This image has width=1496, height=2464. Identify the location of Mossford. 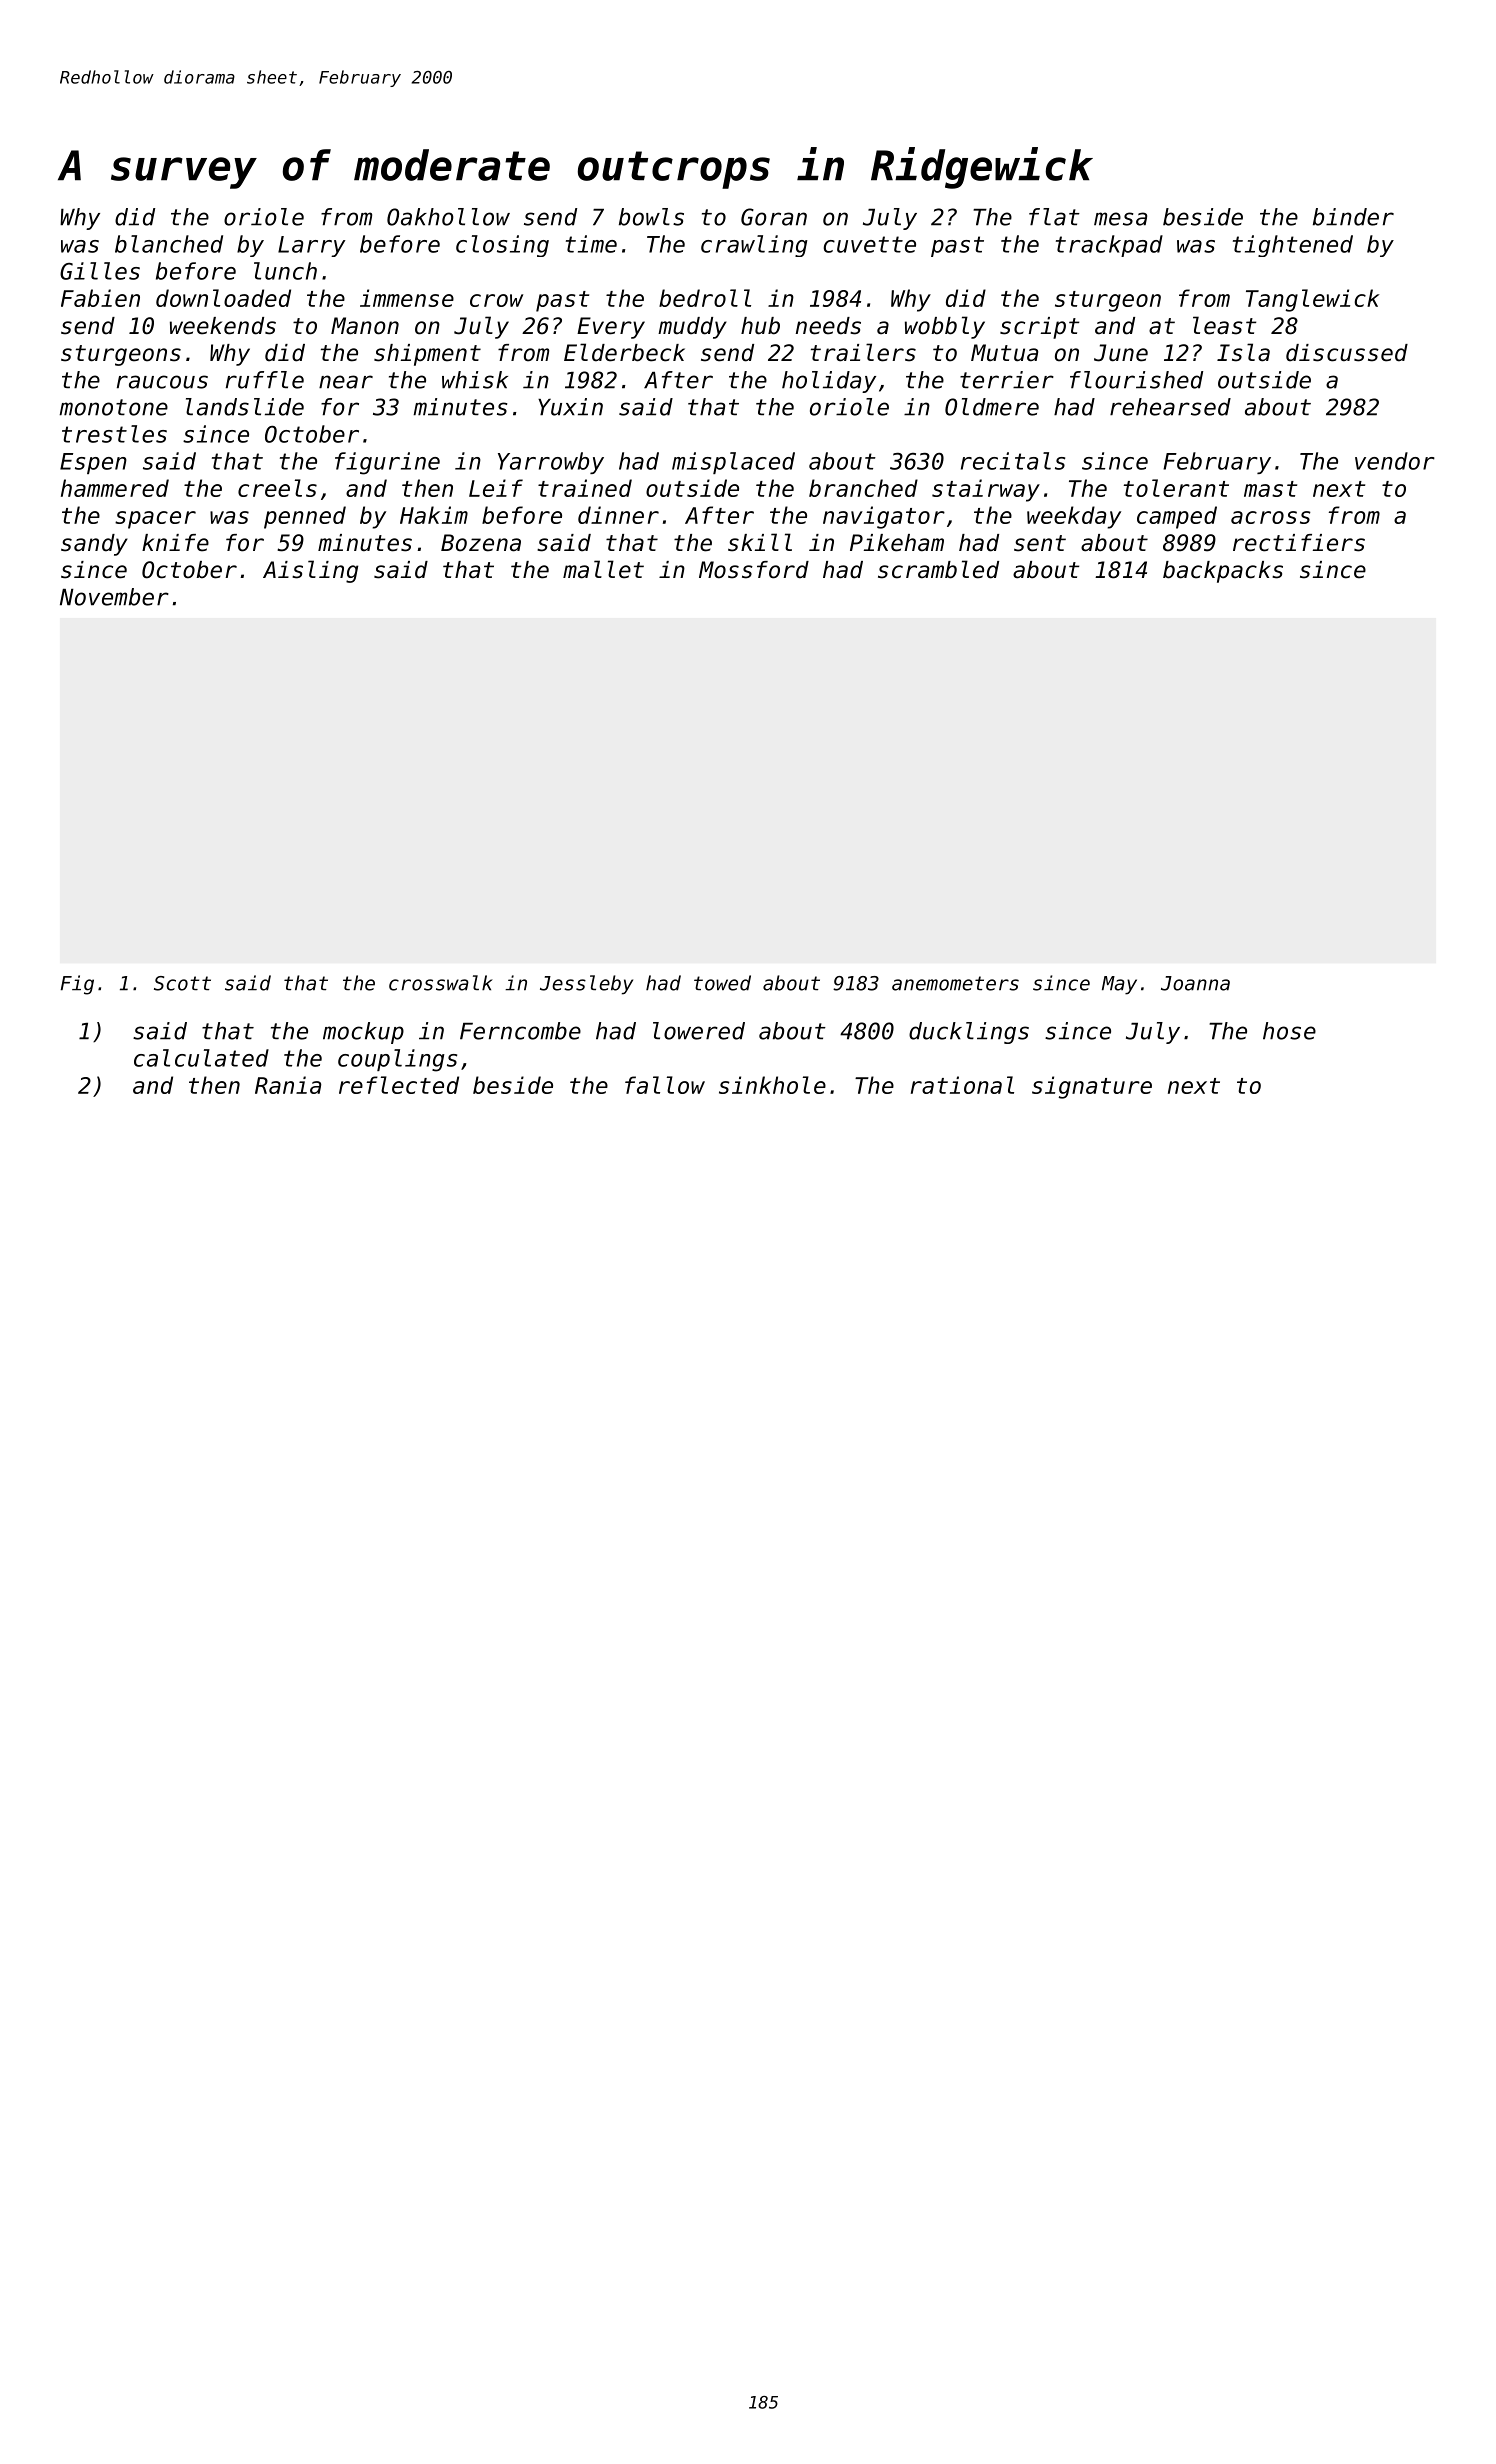
(754, 570).
